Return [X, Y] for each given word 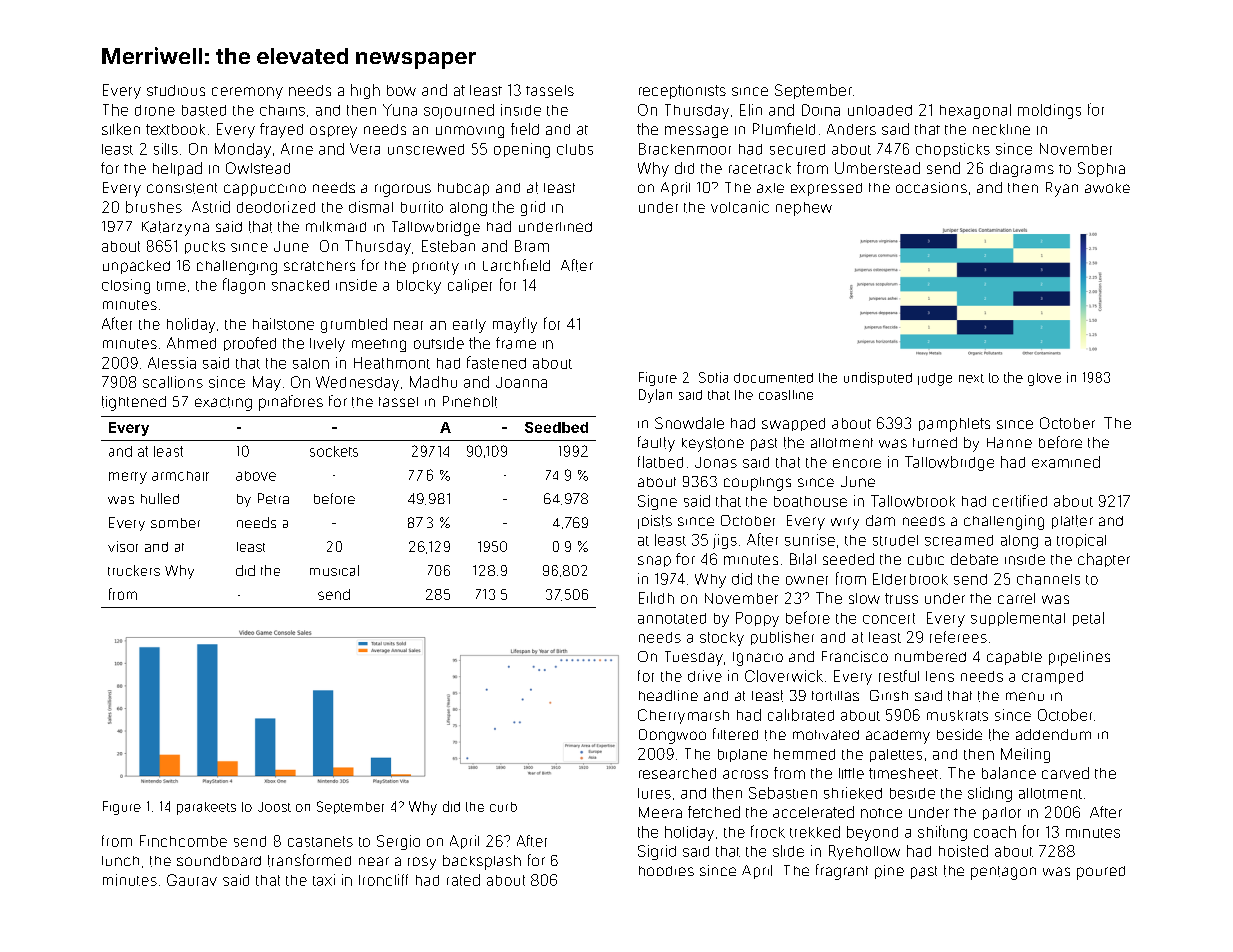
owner [807, 580]
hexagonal [975, 111]
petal [1088, 619]
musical [334, 570]
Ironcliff [383, 880]
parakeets [206, 808]
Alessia [172, 363]
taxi [324, 880]
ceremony [247, 93]
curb [503, 807]
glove [1044, 379]
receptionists [682, 92]
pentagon [1003, 873]
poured [1101, 873]
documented [773, 378]
